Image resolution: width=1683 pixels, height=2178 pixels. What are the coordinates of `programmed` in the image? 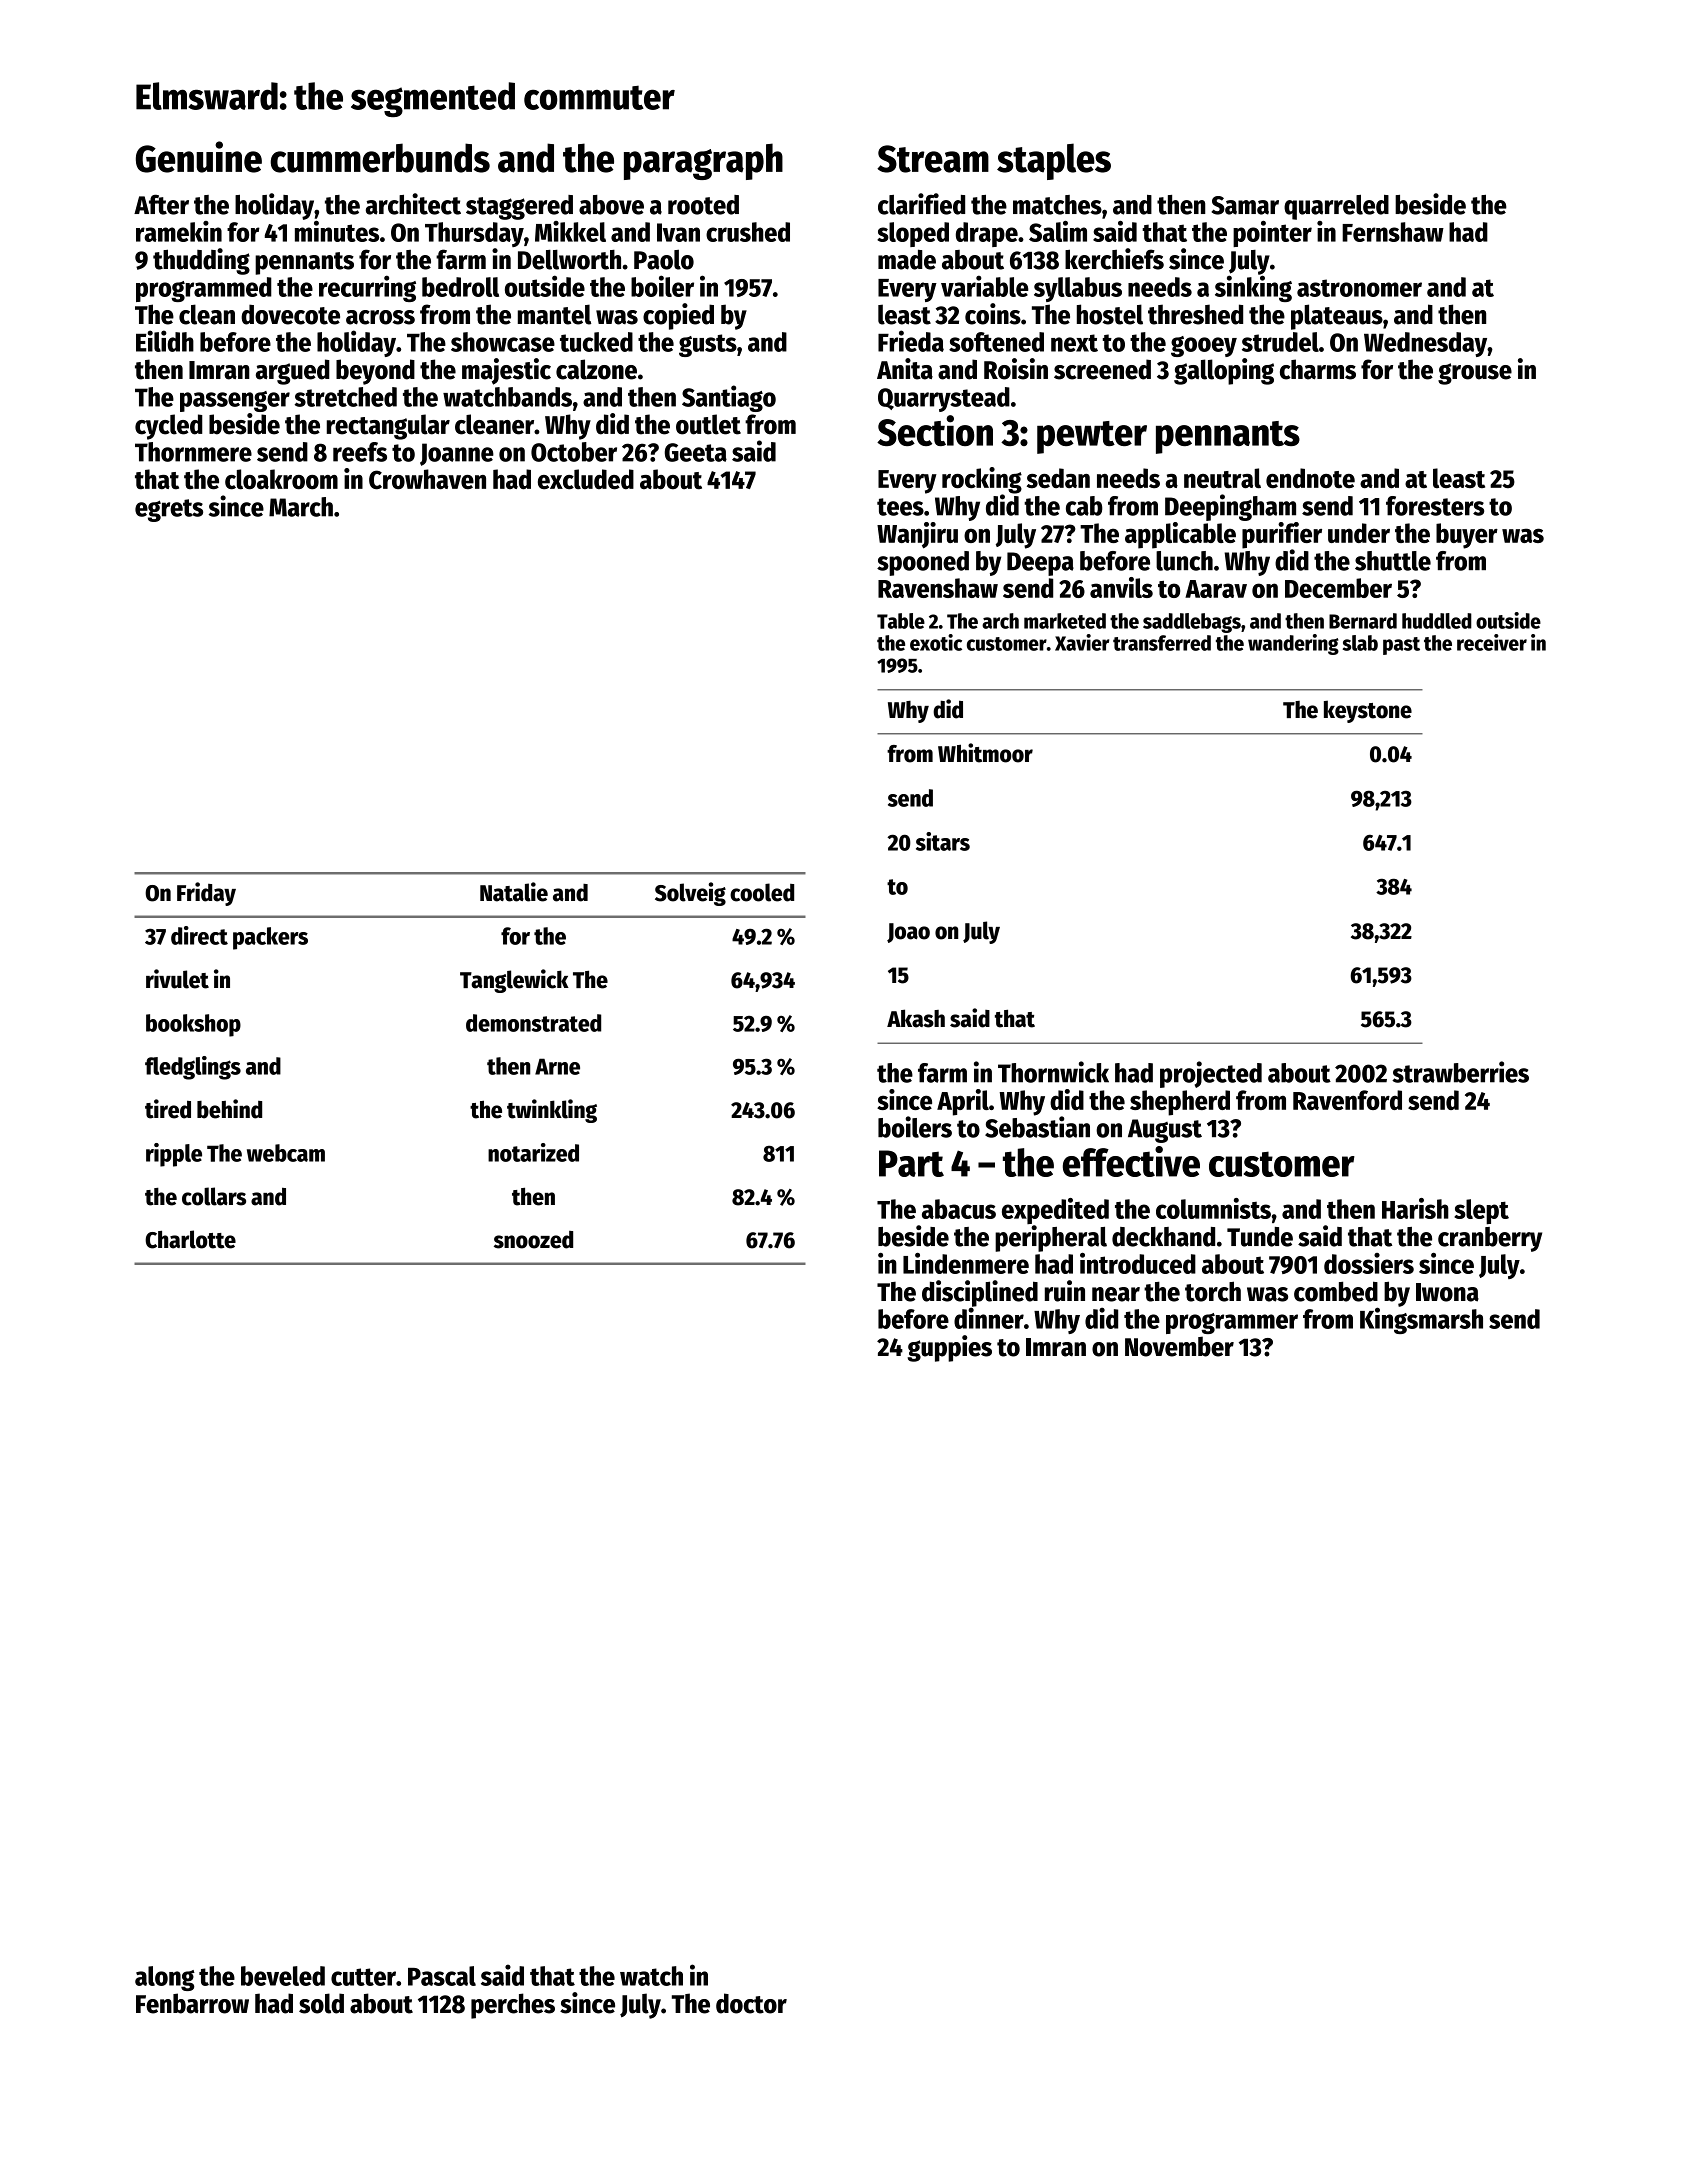 It's located at (204, 289).
